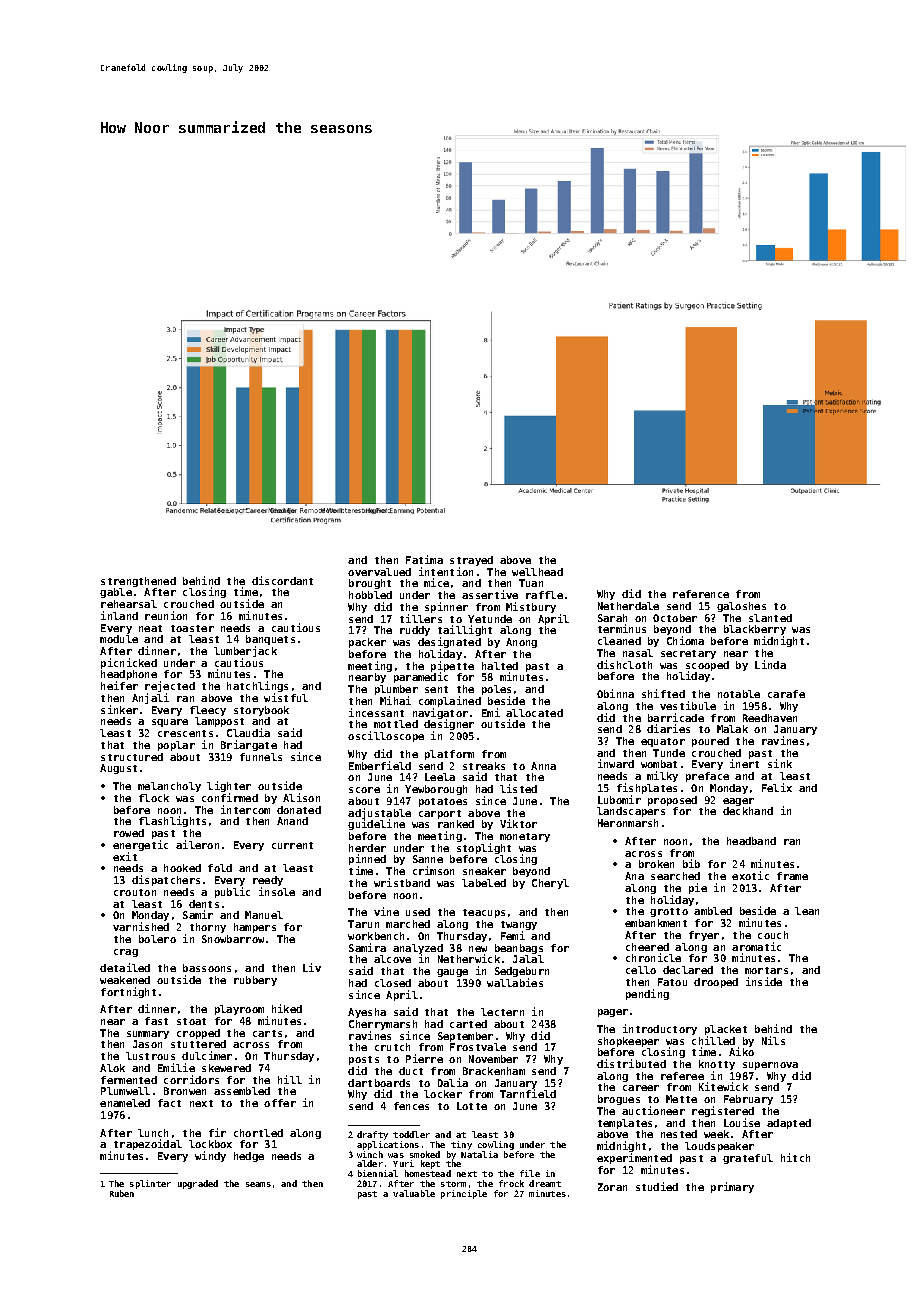  What do you see at coordinates (628, 823) in the screenshot?
I see `Heronmarsh` at bounding box center [628, 823].
